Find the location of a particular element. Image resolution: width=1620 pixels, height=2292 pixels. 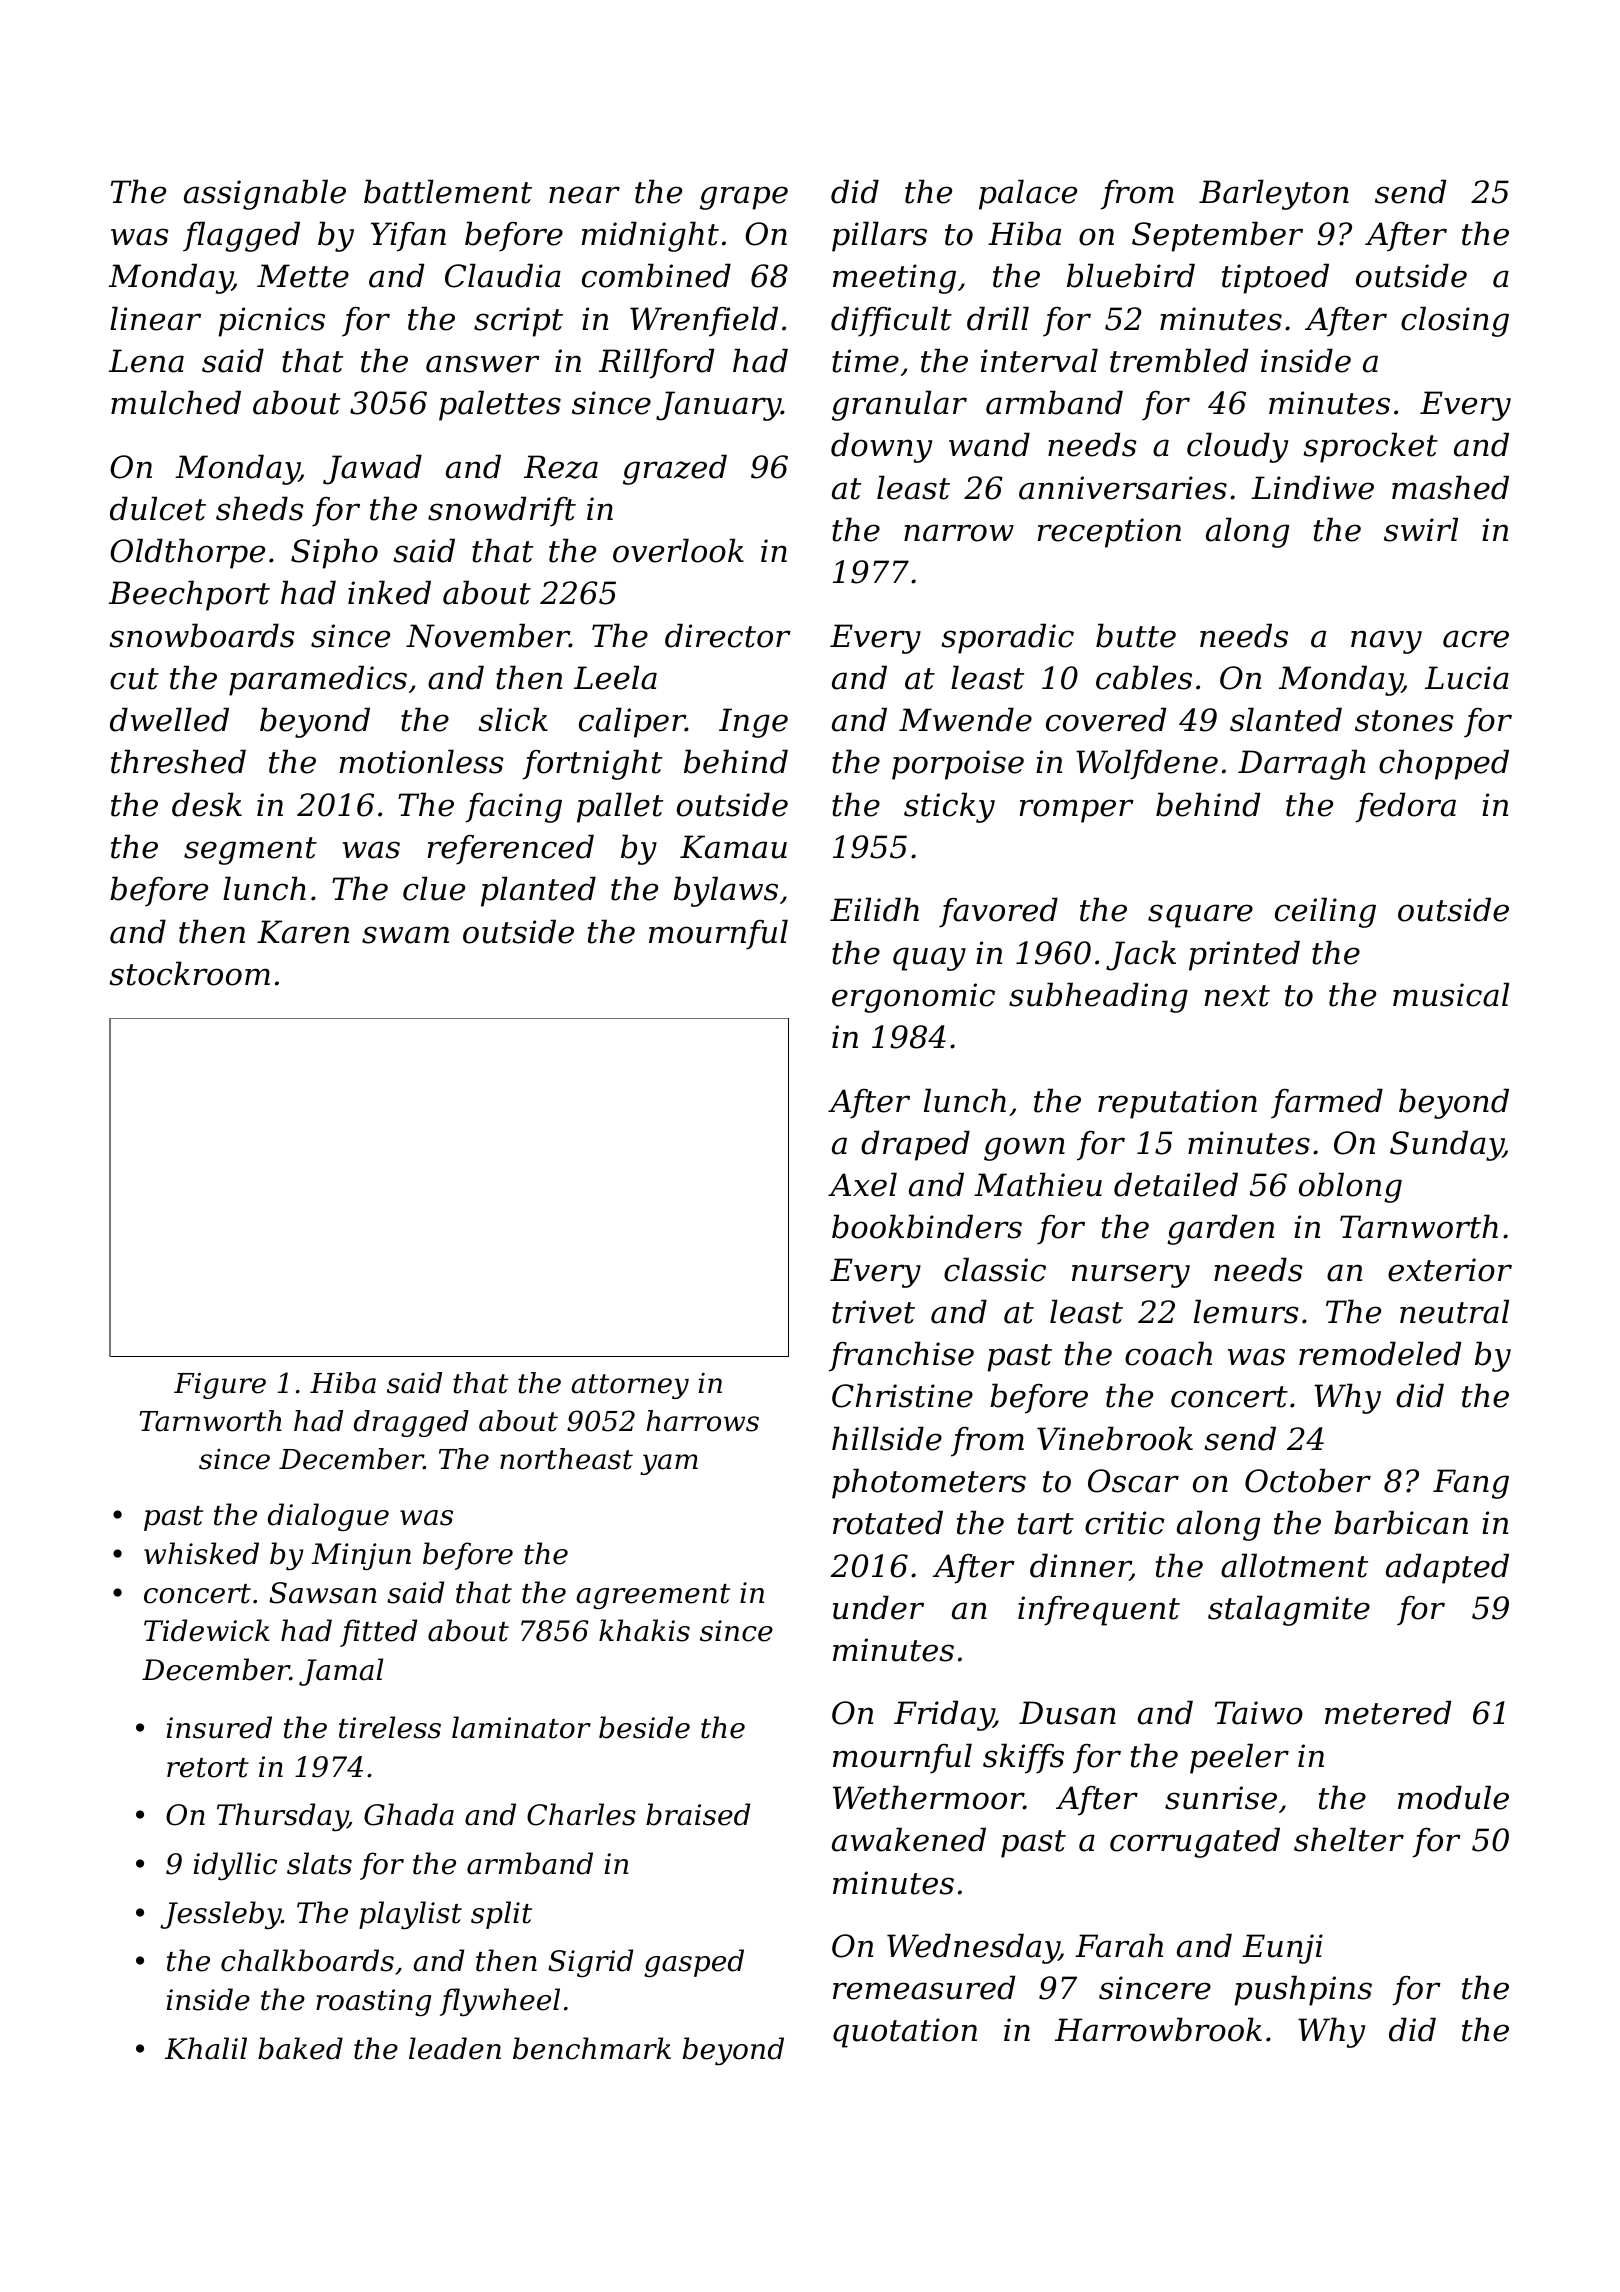

retort is located at coordinates (208, 1768).
